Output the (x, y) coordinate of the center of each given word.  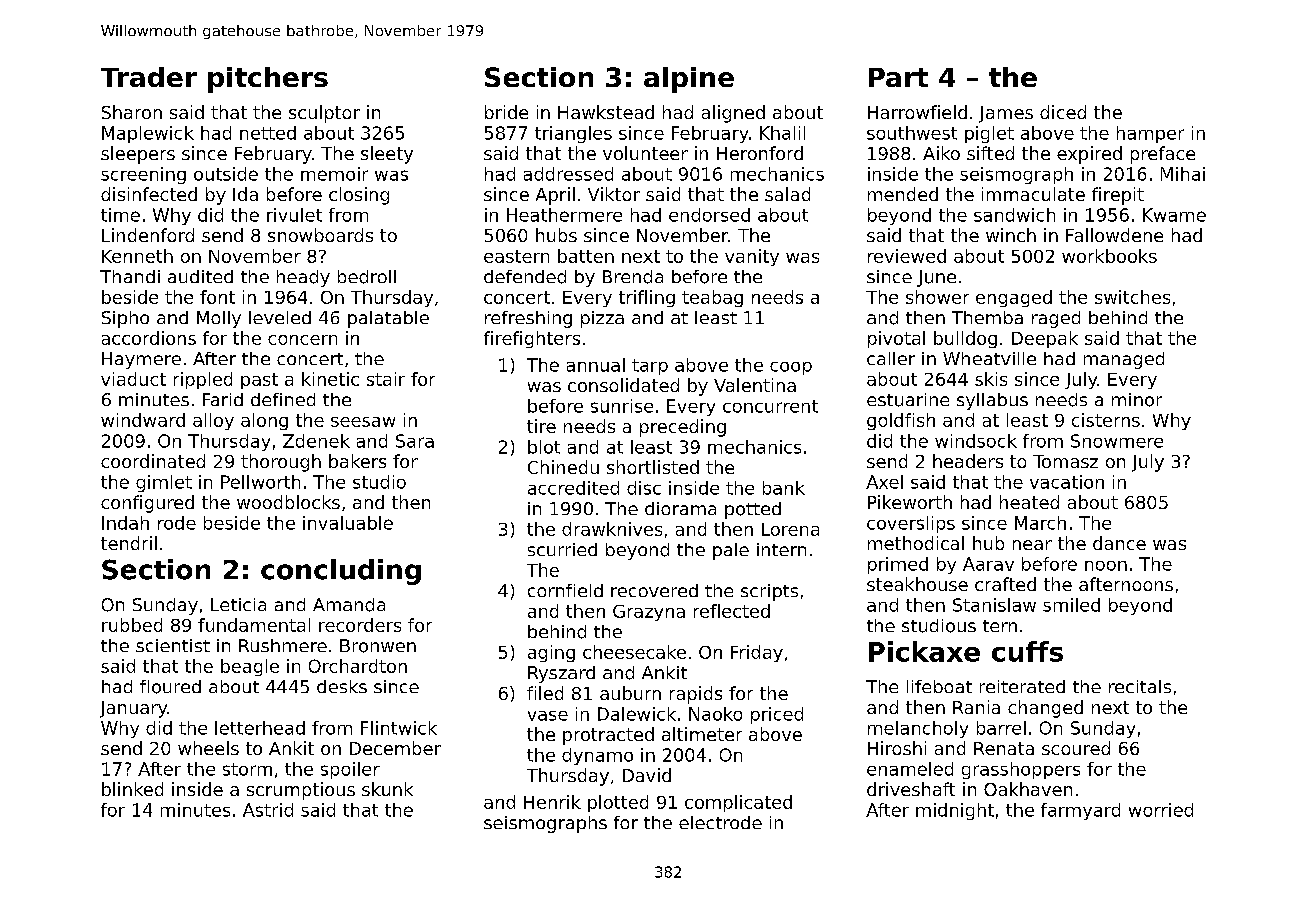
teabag (712, 298)
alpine (689, 80)
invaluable (348, 523)
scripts (769, 592)
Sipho (125, 319)
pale (731, 551)
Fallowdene (1114, 235)
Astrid (268, 810)
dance (1119, 543)
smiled (1071, 605)
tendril (129, 543)
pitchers (268, 80)
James (1006, 114)
